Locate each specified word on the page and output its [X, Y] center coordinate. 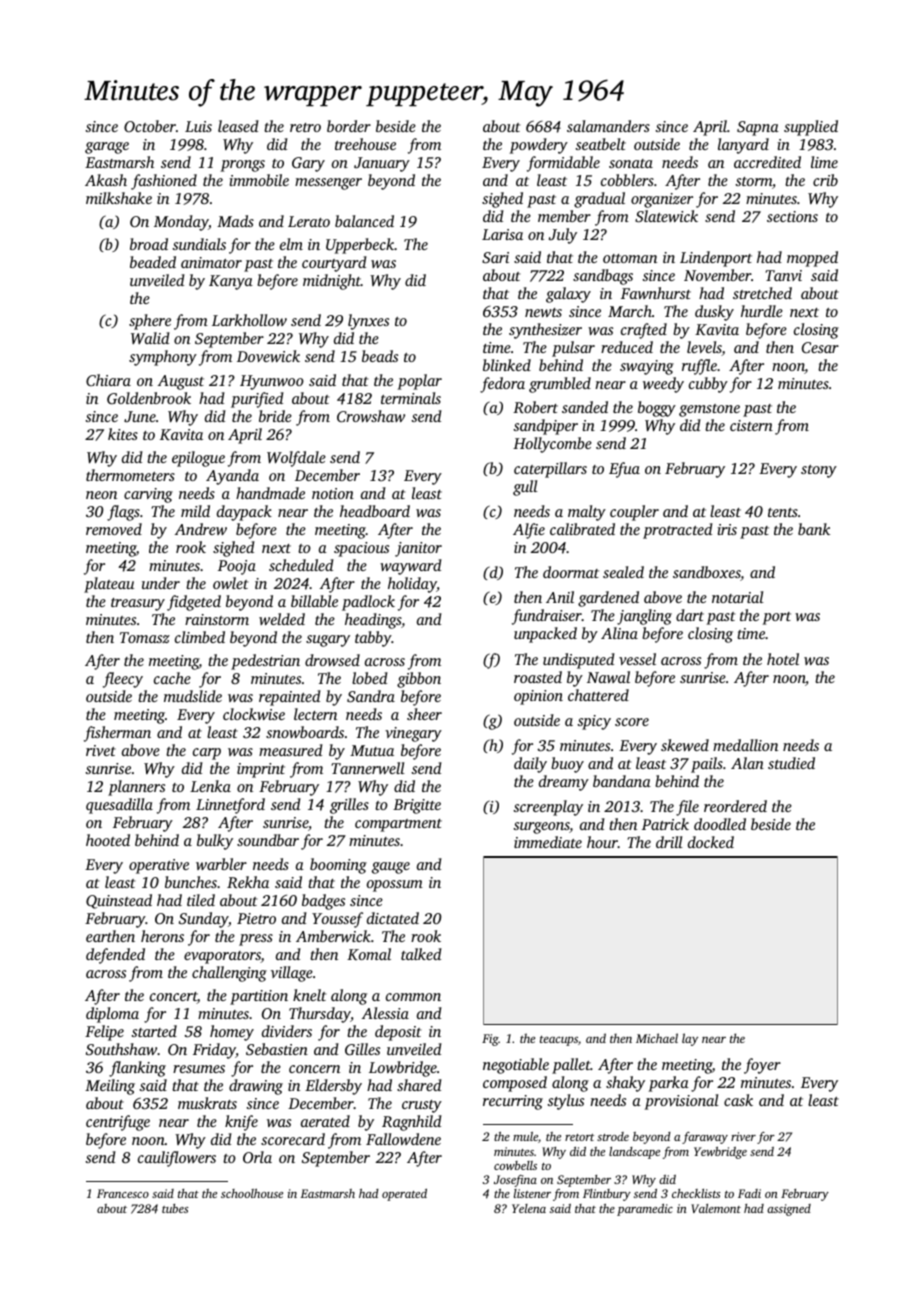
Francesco [123, 1193]
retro [305, 127]
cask [738, 1100]
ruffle [699, 367]
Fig [490, 1040]
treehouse [365, 144]
